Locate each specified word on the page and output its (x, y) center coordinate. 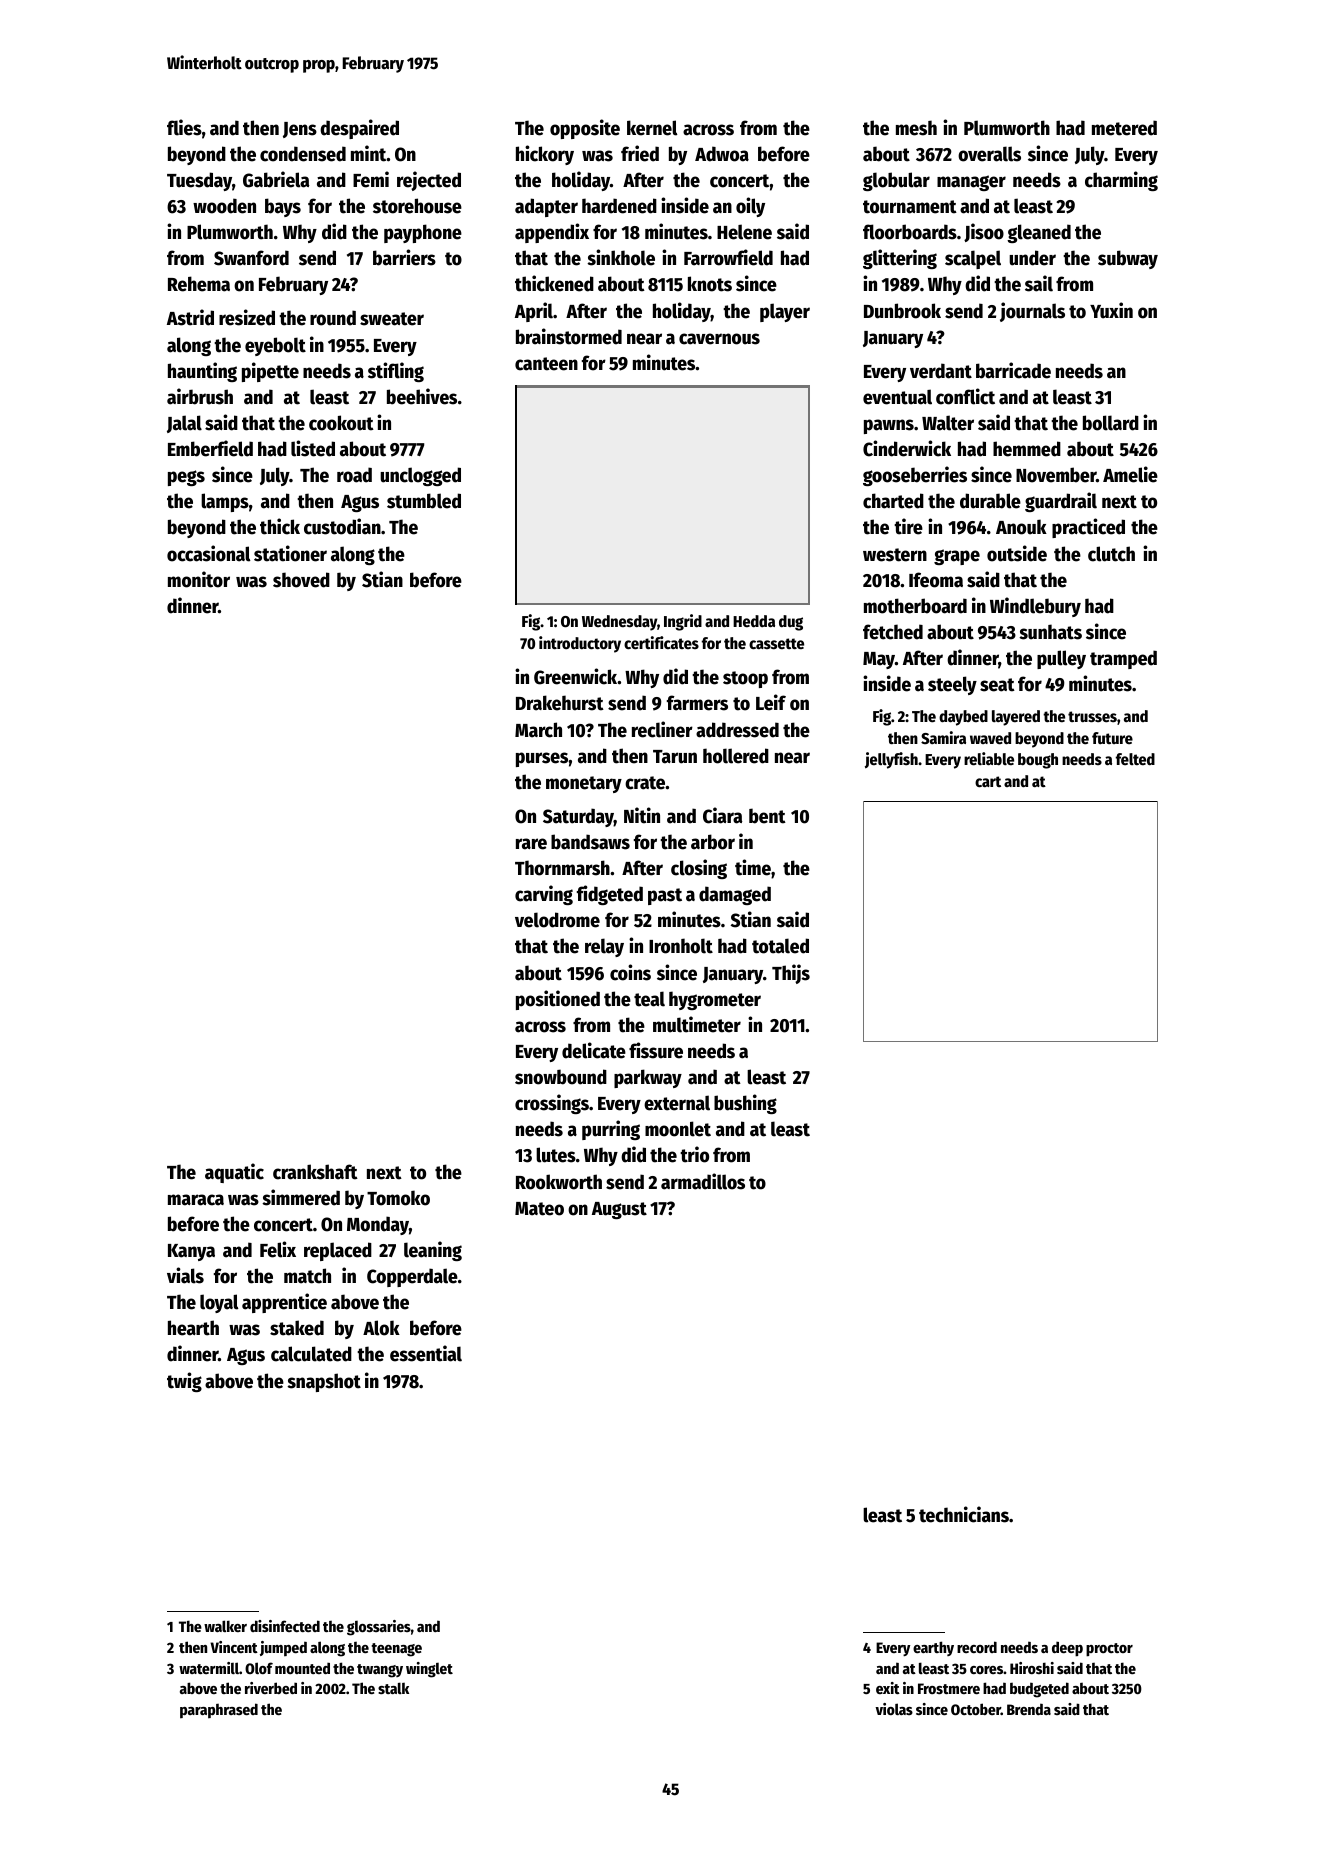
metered (1124, 128)
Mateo (539, 1209)
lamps (225, 502)
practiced (1088, 528)
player (785, 312)
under (1032, 258)
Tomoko (398, 1198)
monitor (199, 579)
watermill (209, 1668)
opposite (585, 129)
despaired (359, 129)
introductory (580, 644)
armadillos (703, 1181)
